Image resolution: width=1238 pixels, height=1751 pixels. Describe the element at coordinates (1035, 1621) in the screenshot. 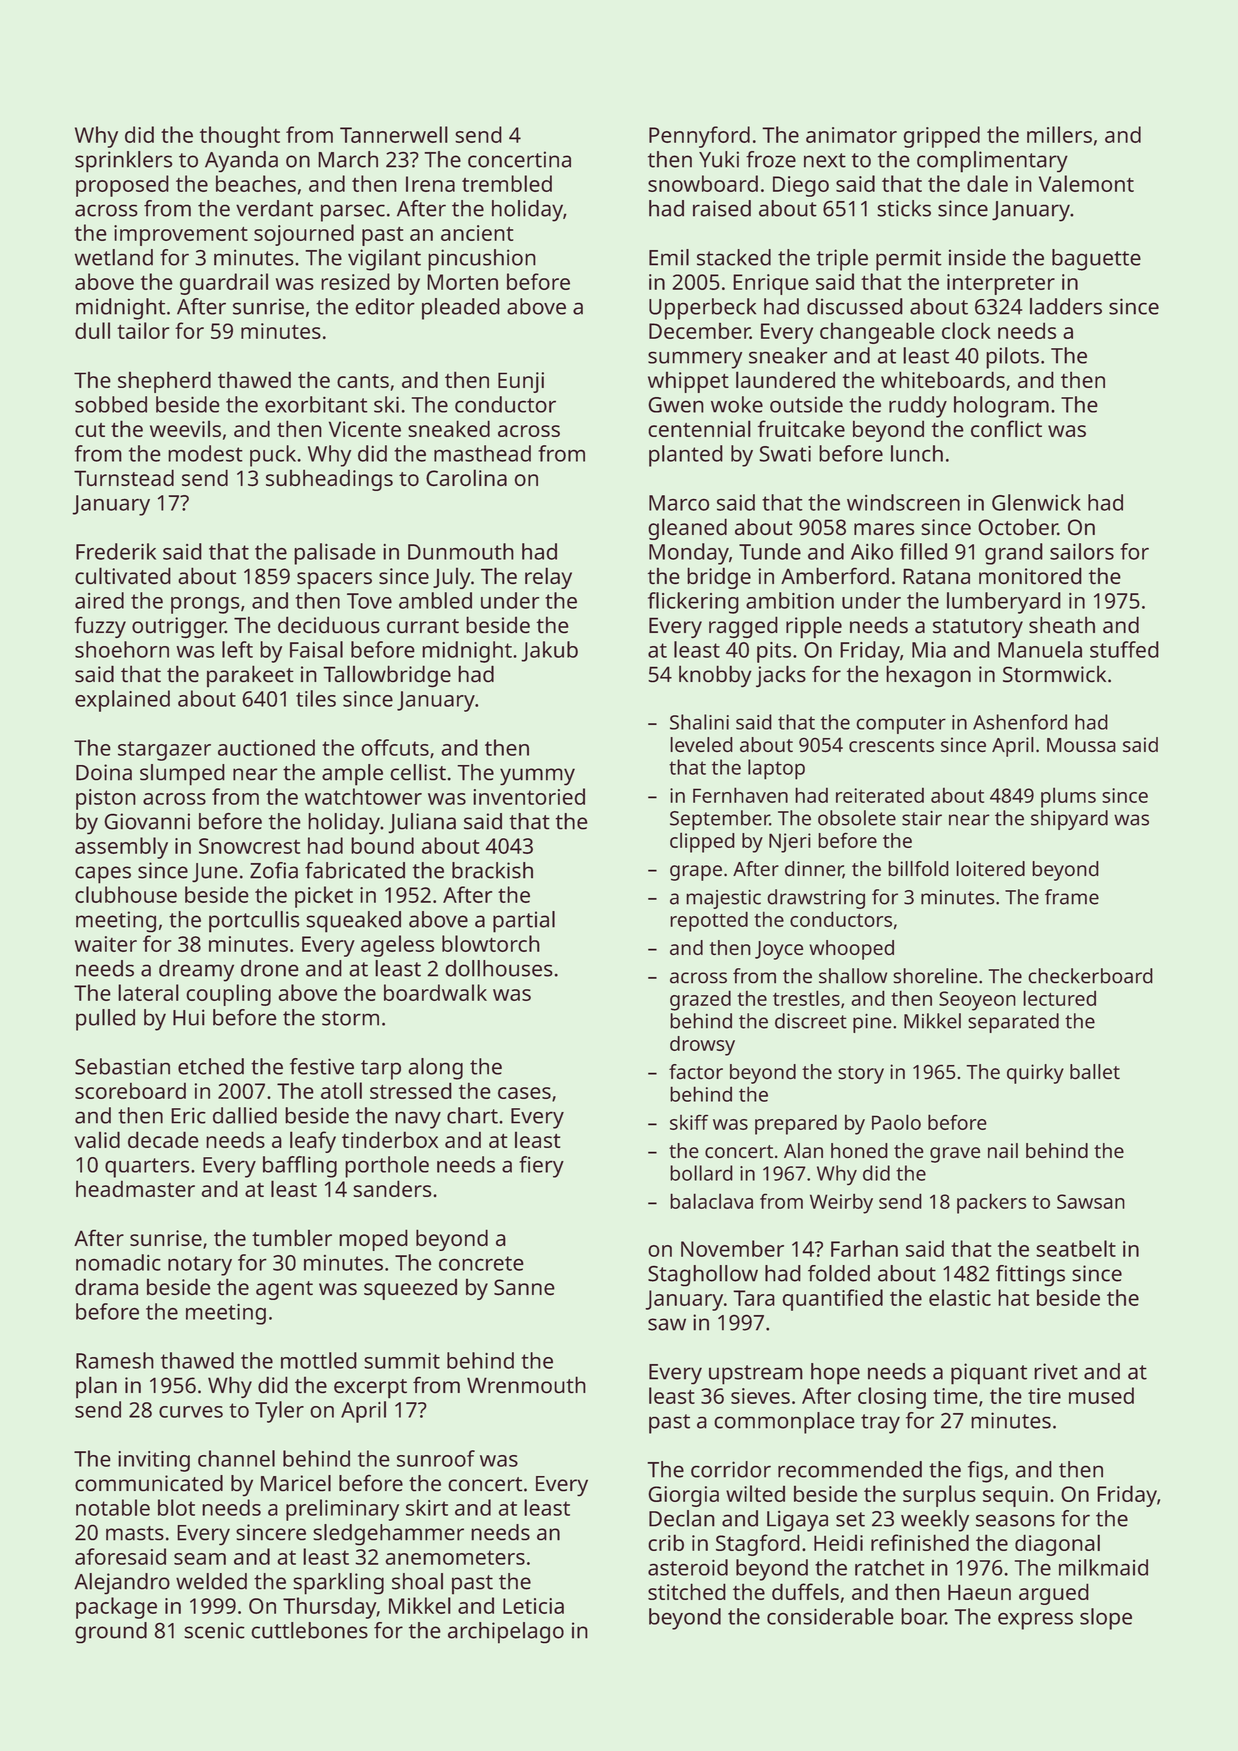

I see `express` at that location.
